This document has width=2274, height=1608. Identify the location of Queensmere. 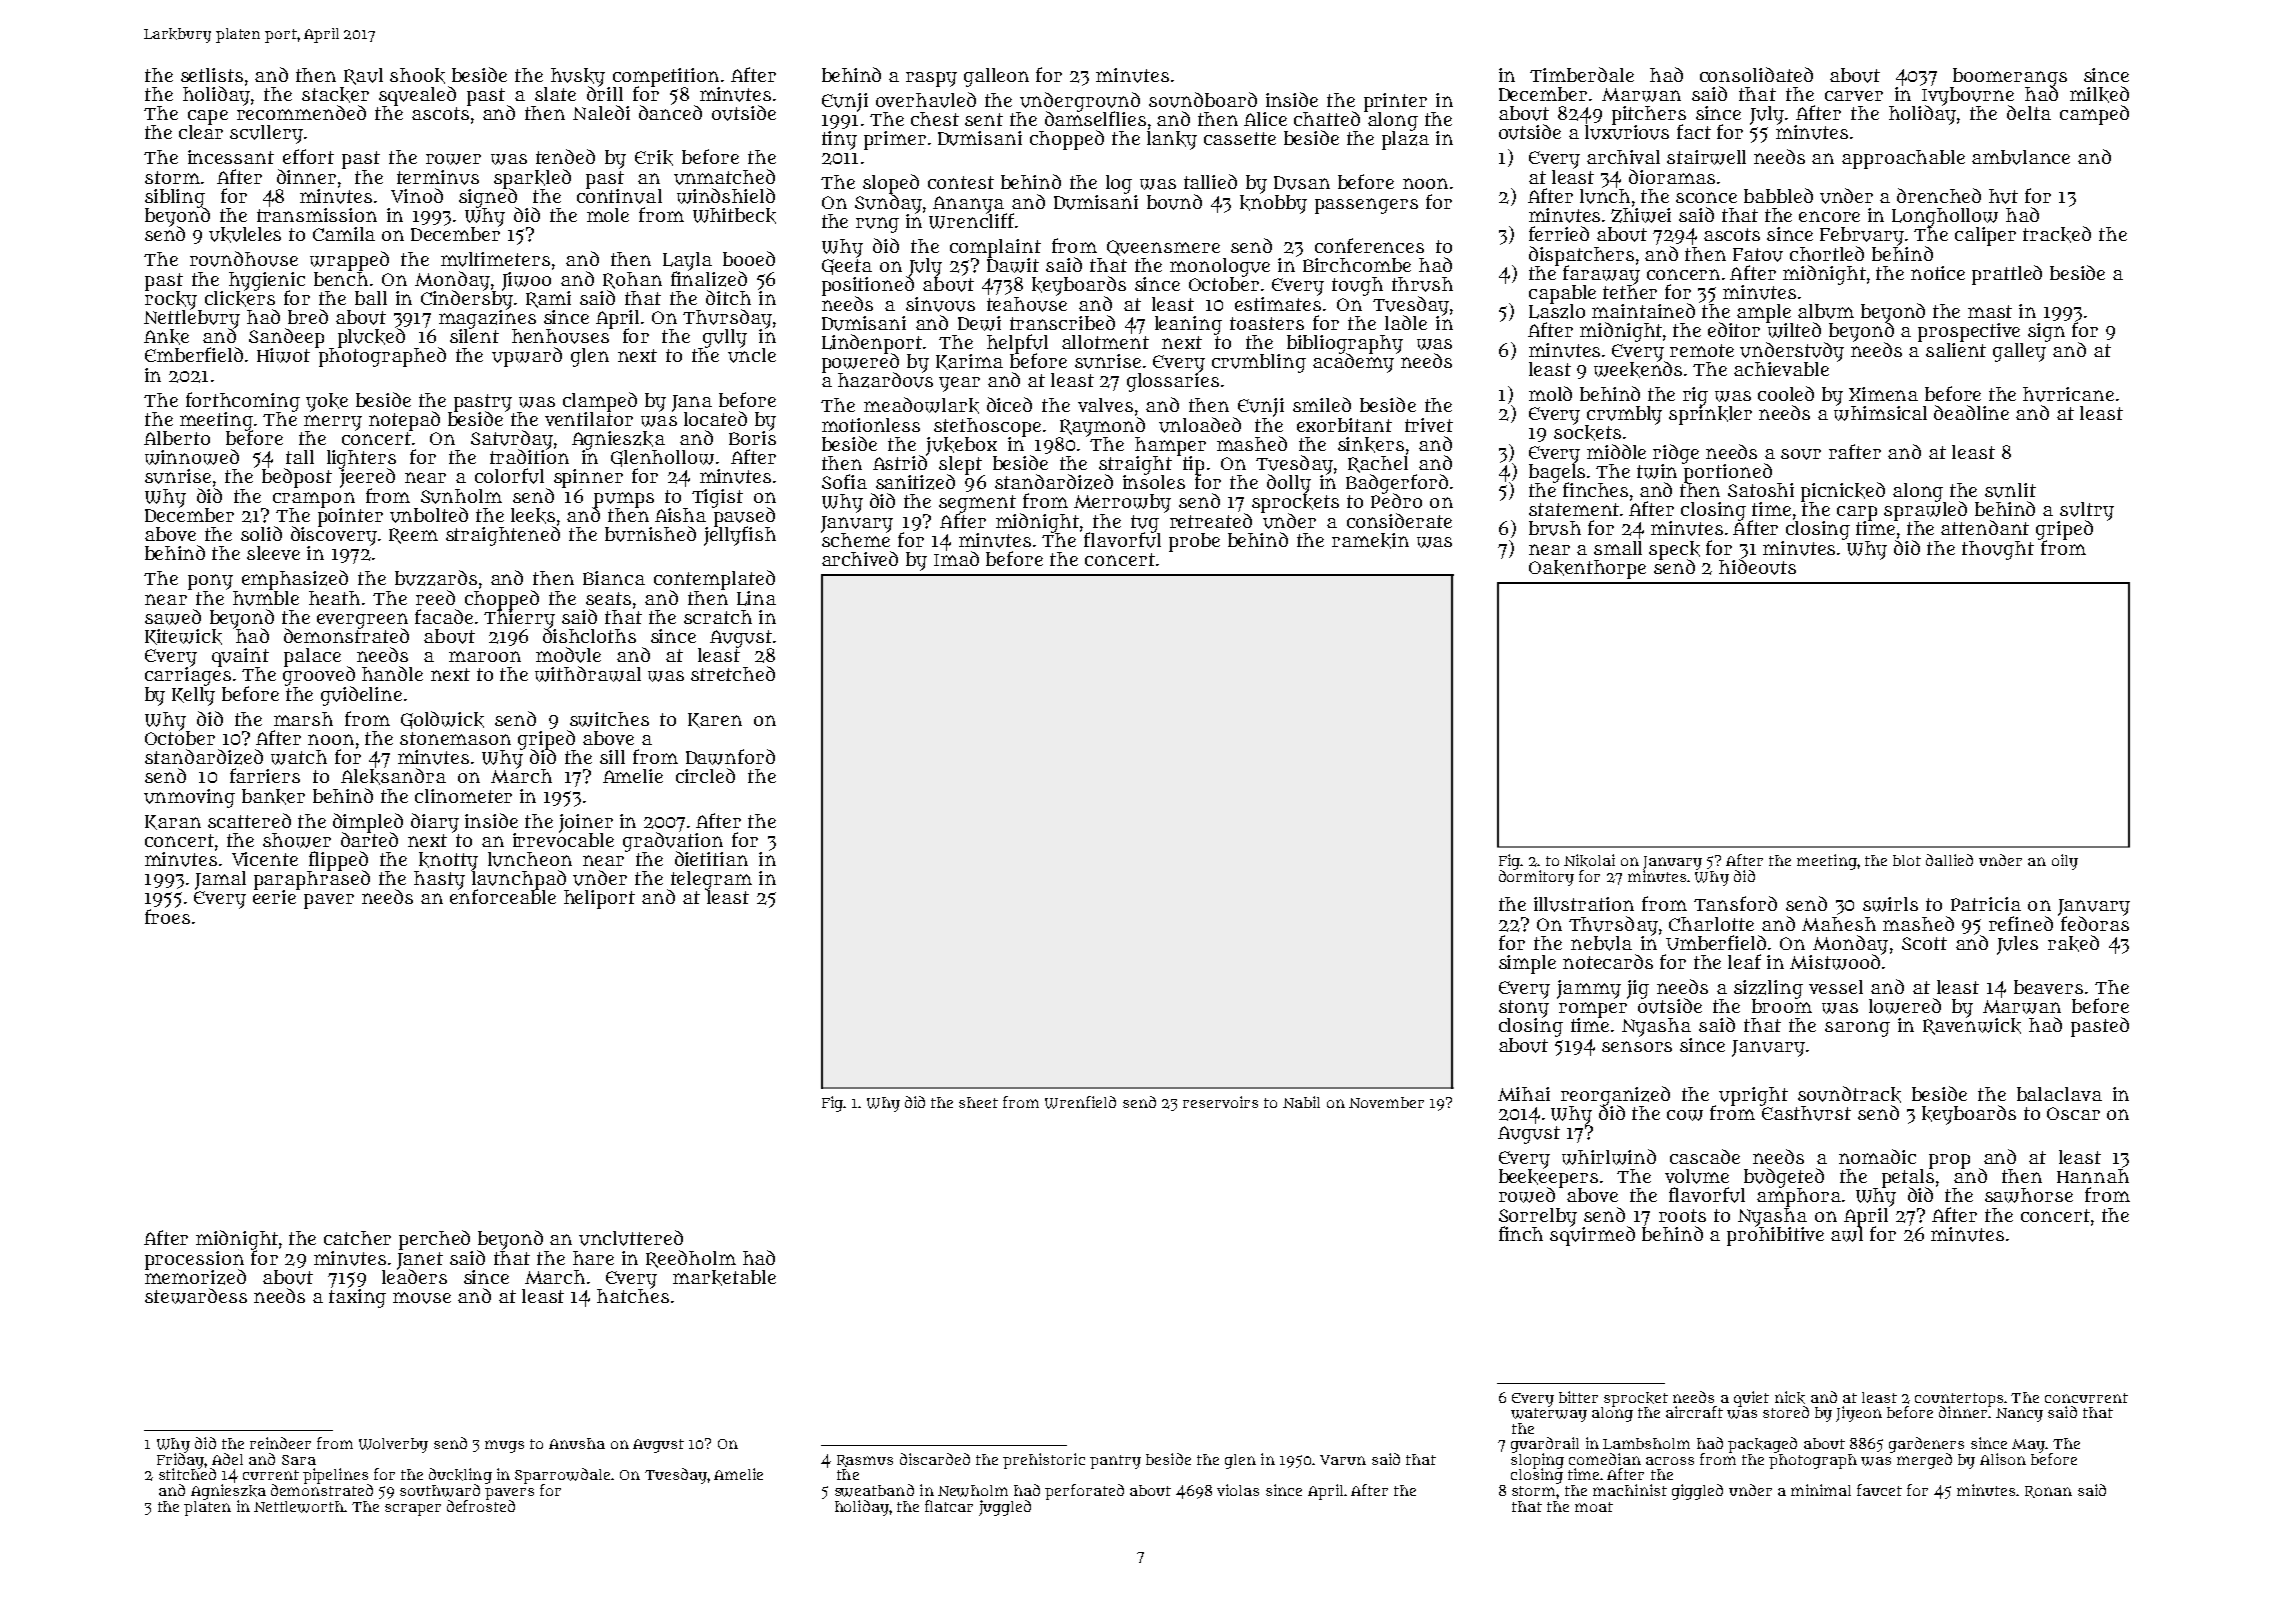
(1163, 248).
